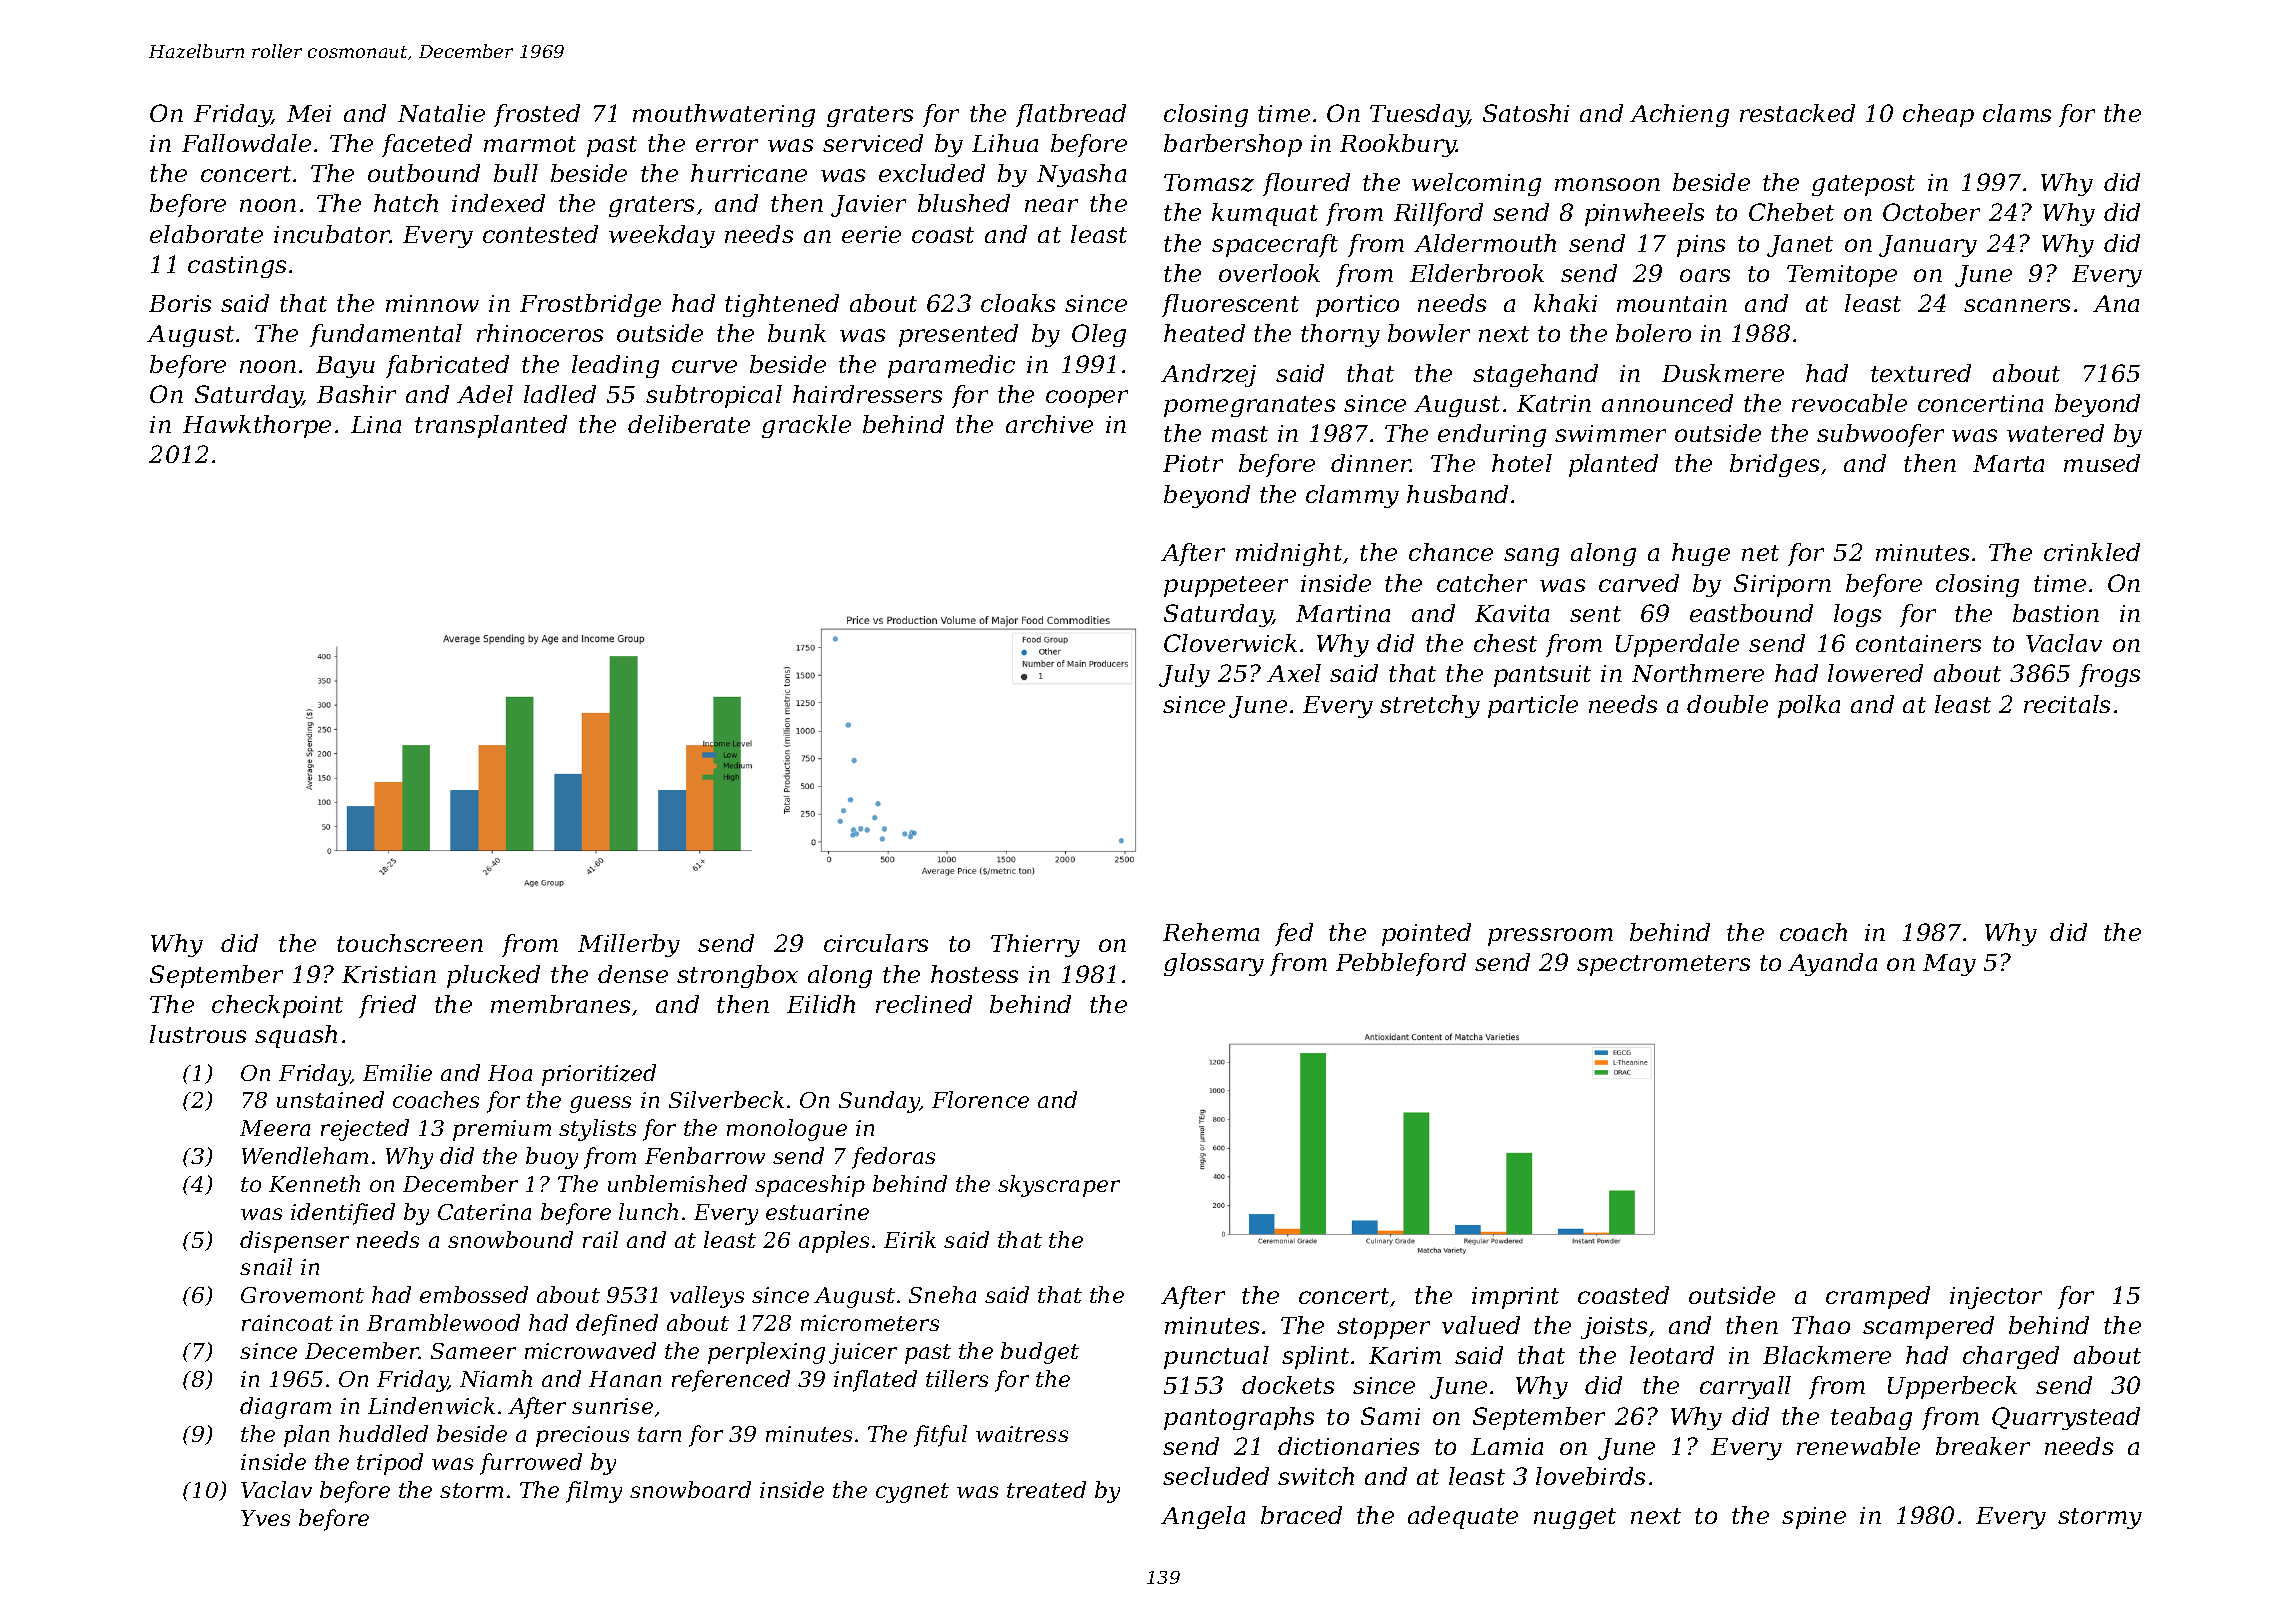  I want to click on cloaks, so click(1018, 303).
